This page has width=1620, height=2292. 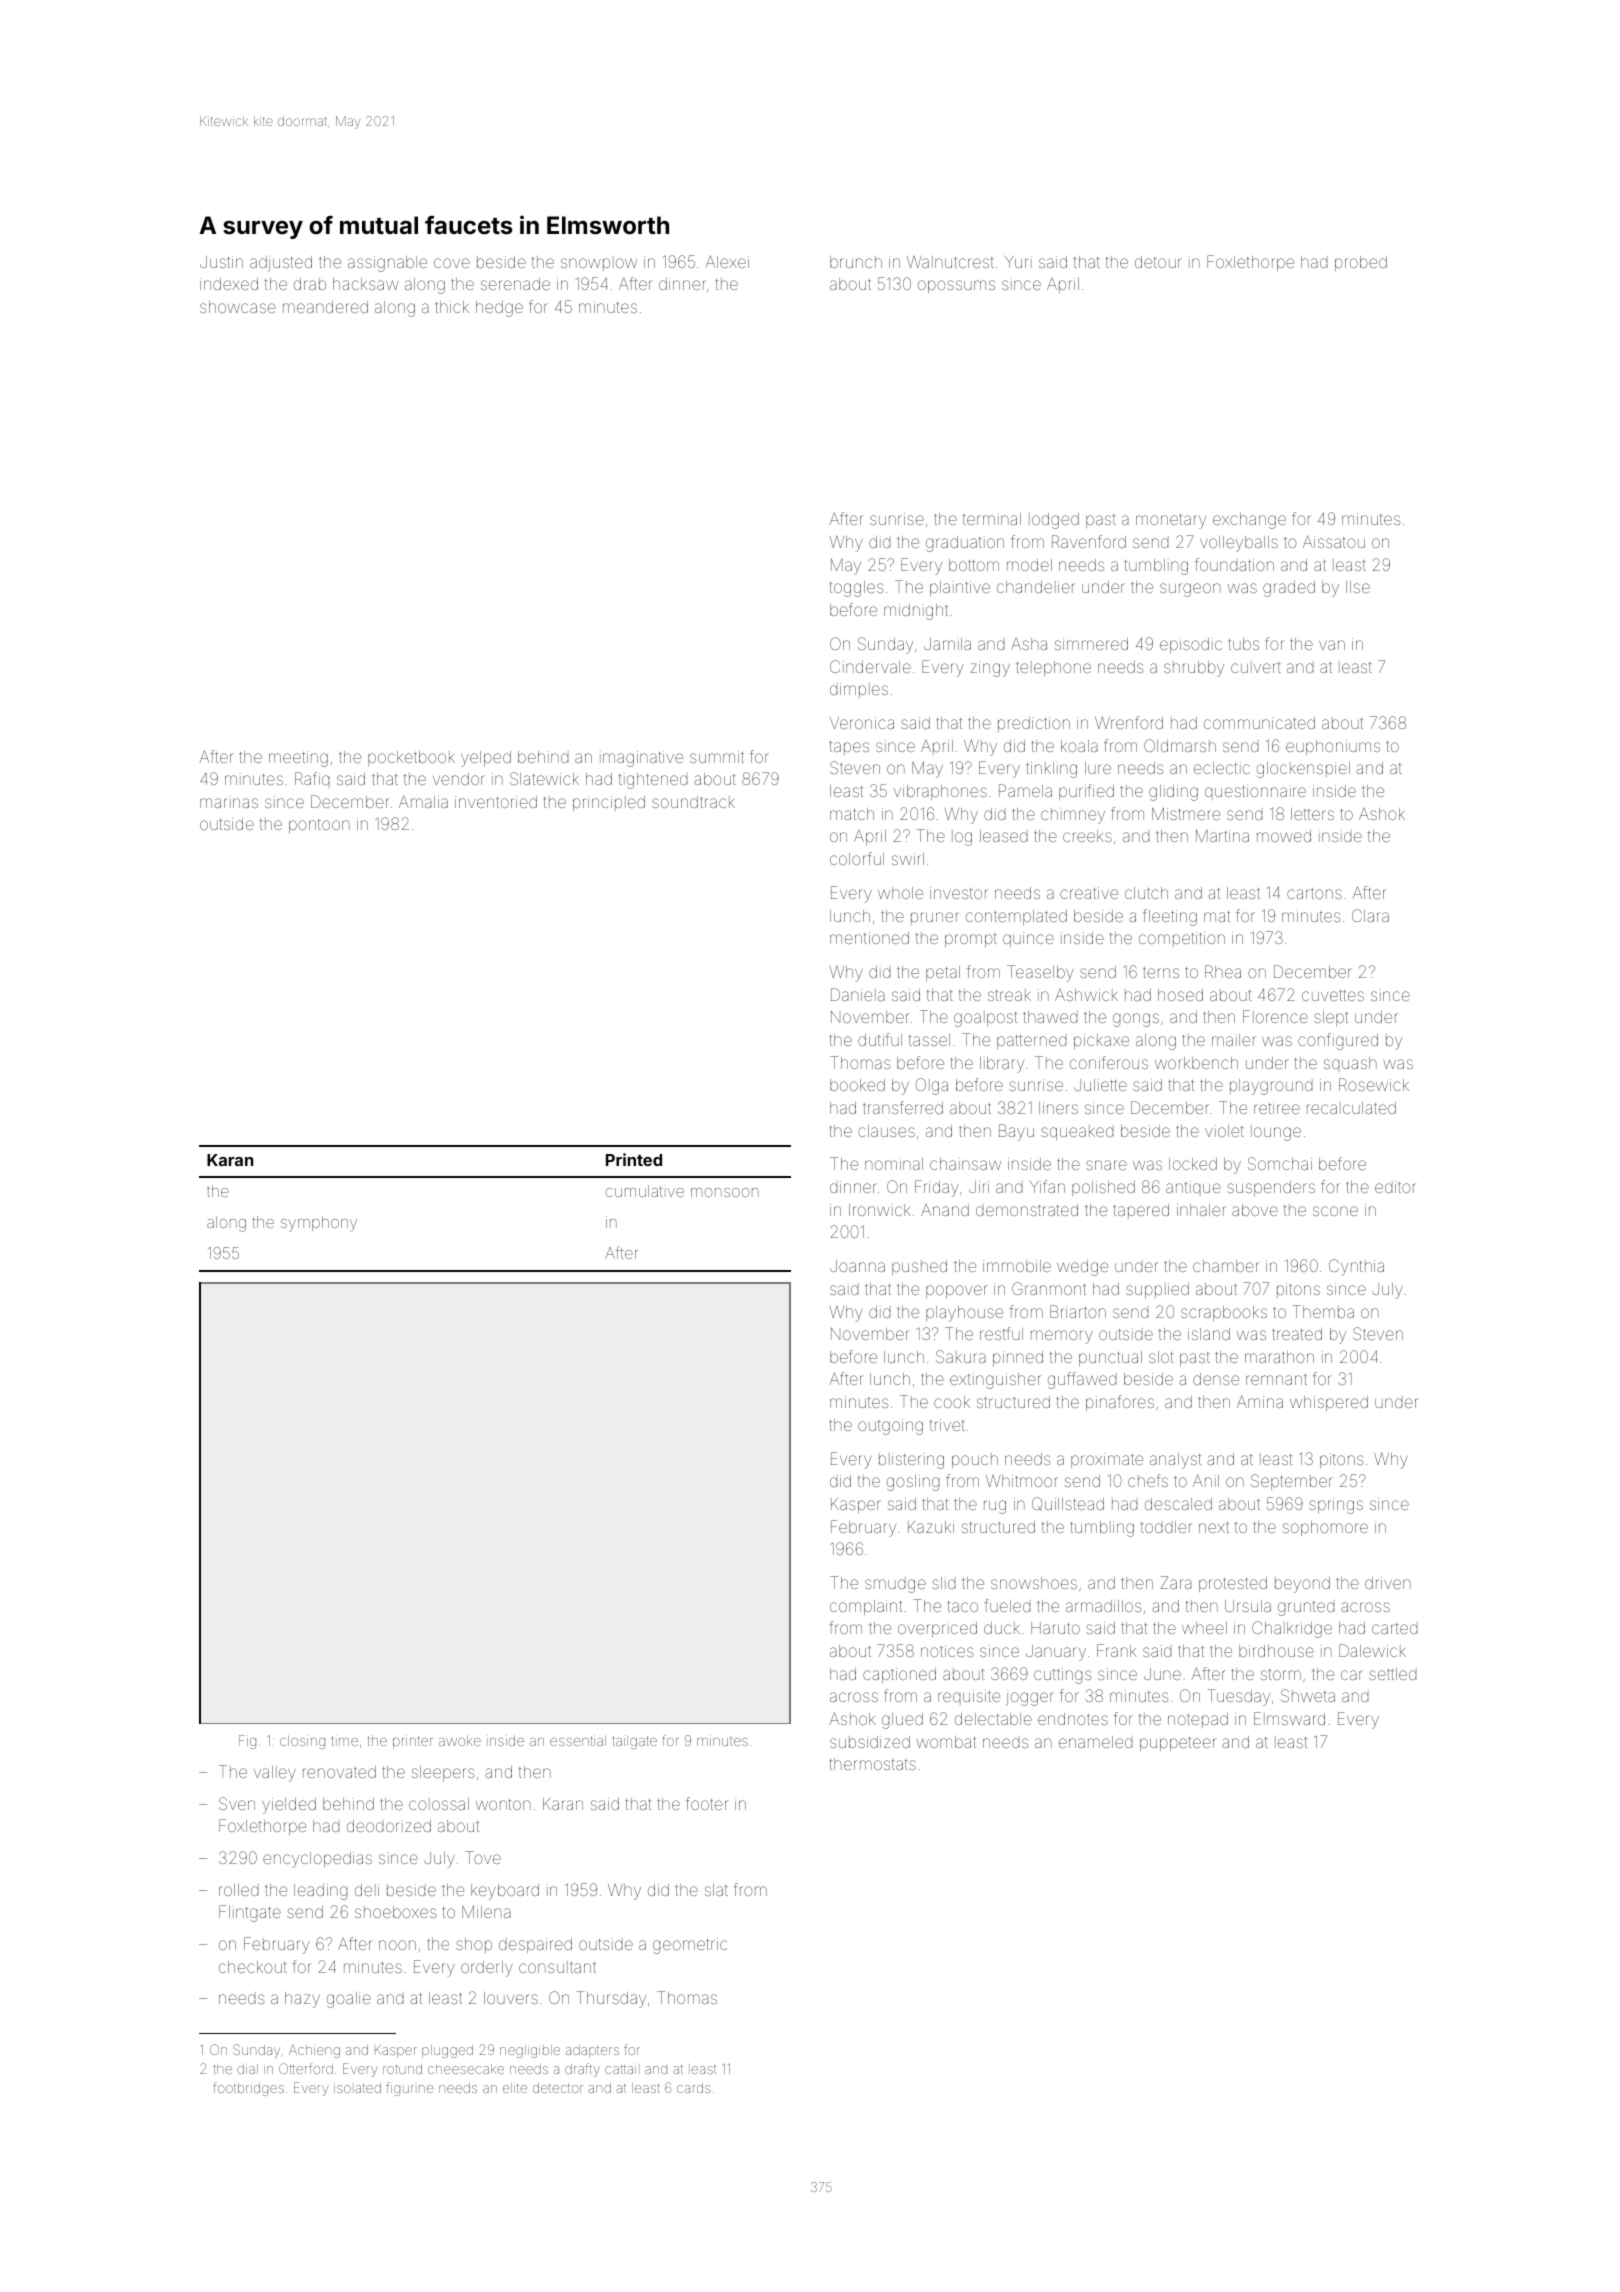 What do you see at coordinates (635, 1742) in the page?
I see `tailgate` at bounding box center [635, 1742].
